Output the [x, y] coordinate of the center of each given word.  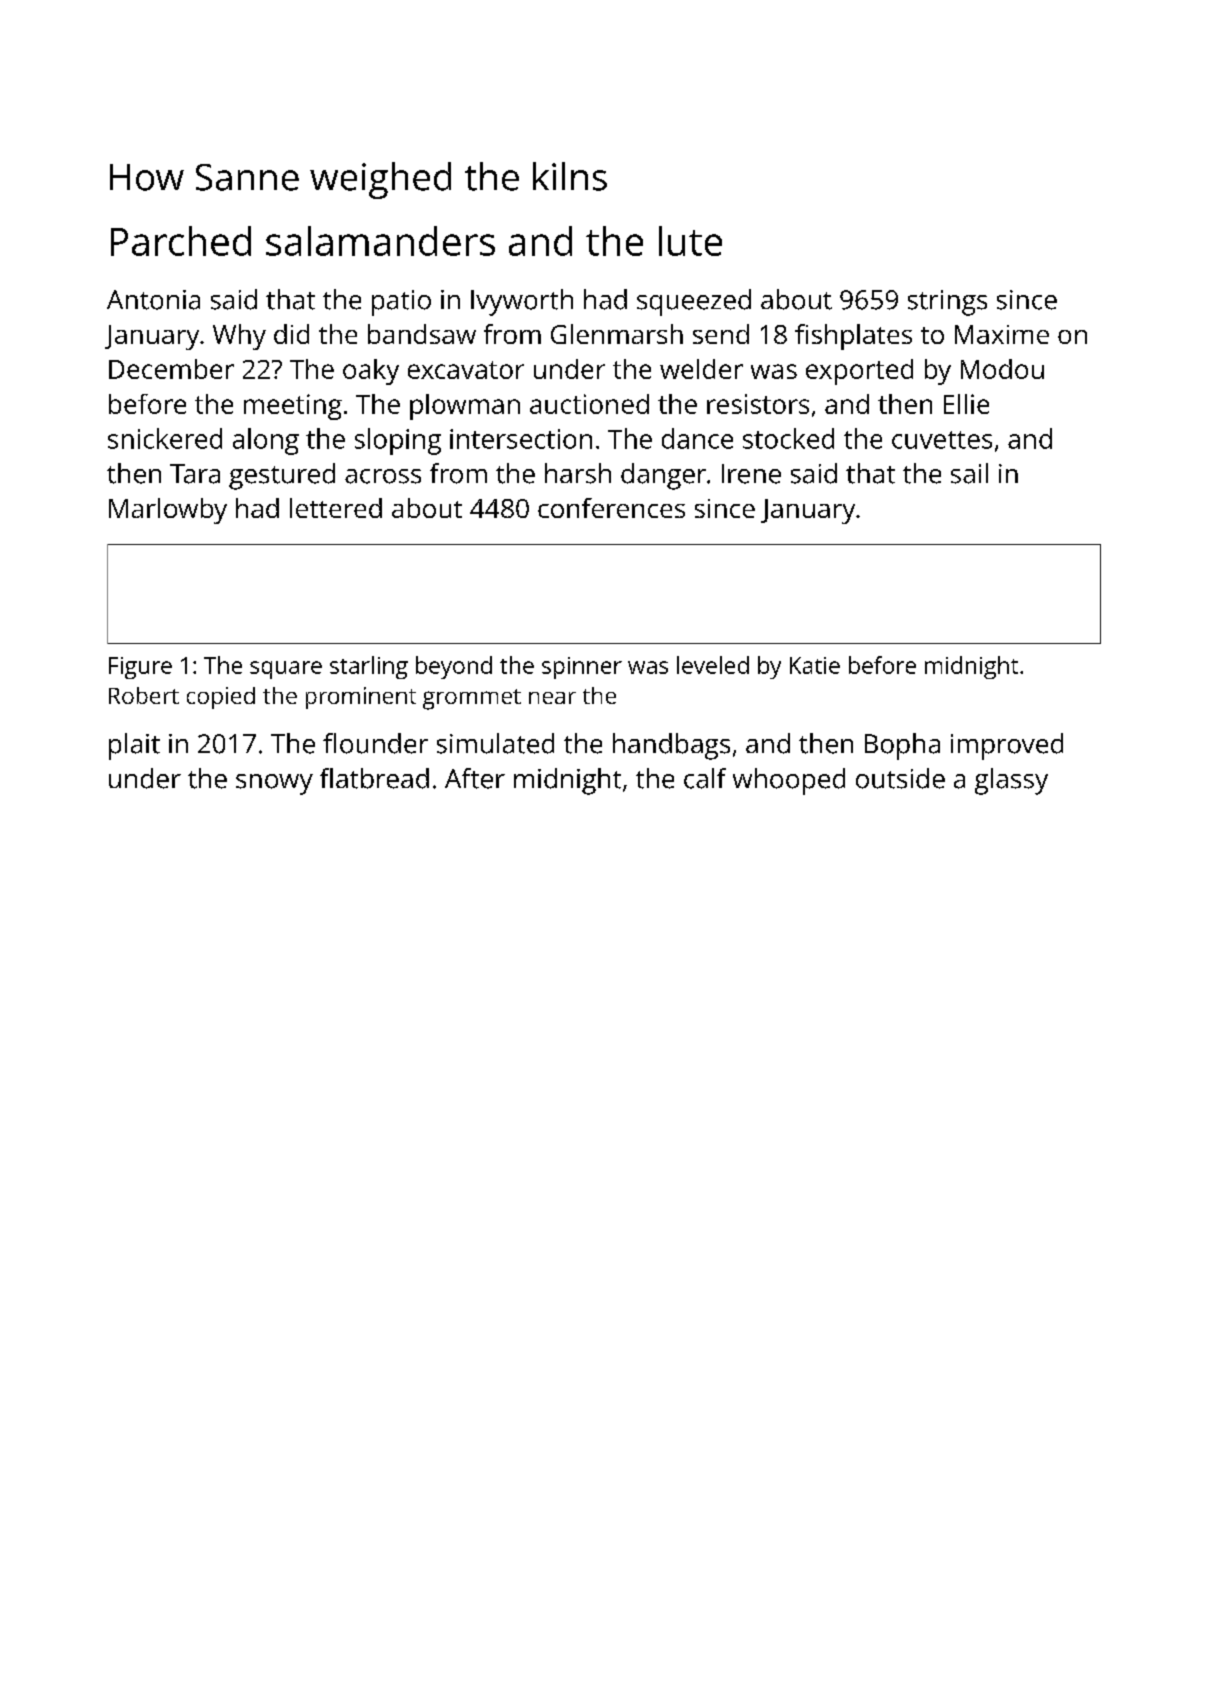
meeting [293, 407]
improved [1007, 746]
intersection [521, 439]
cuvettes [942, 440]
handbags [671, 746]
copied [221, 698]
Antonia [153, 300]
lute [690, 241]
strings [947, 303]
